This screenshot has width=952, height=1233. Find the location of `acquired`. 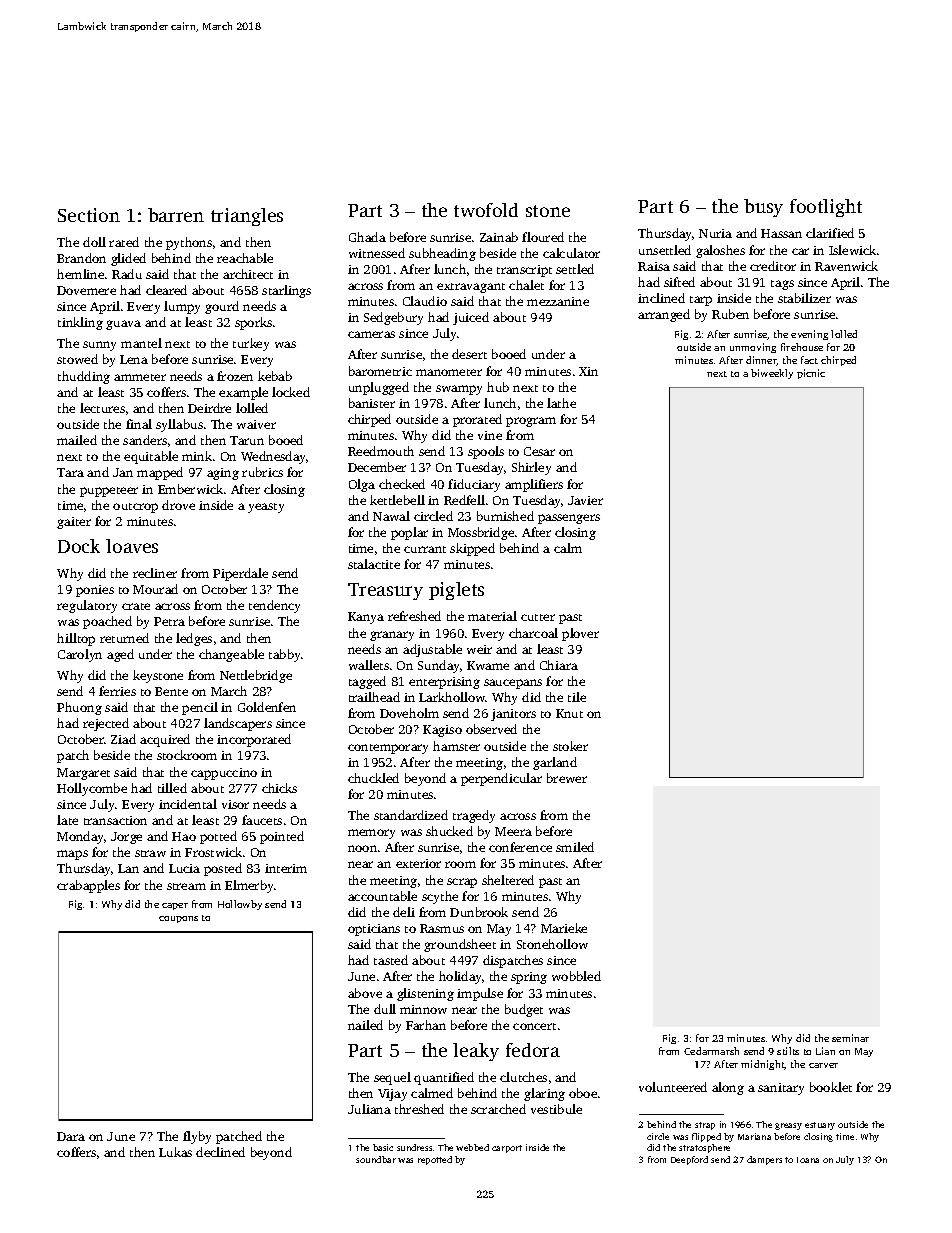

acquired is located at coordinates (165, 740).
